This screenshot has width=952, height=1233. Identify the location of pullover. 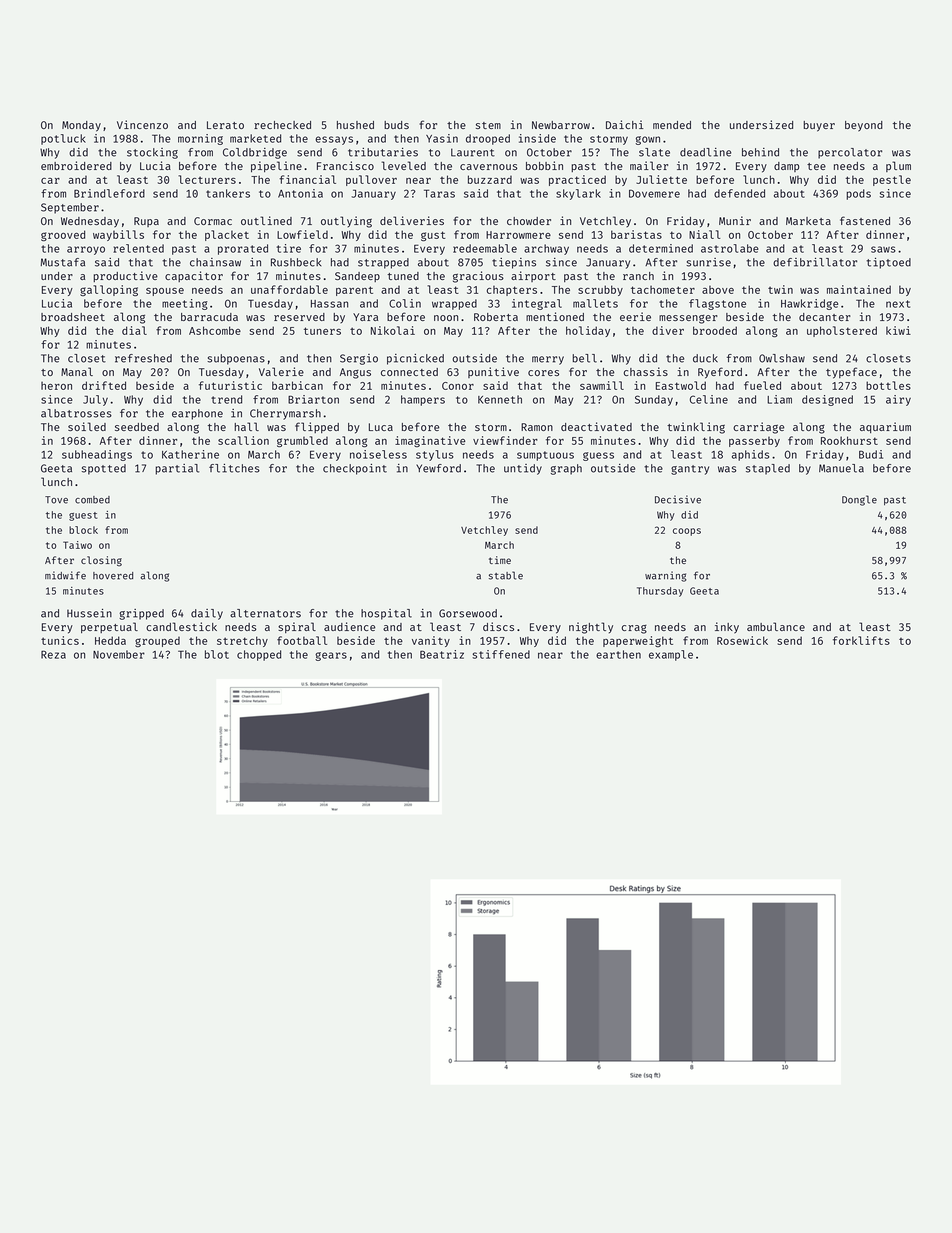
(371, 180).
